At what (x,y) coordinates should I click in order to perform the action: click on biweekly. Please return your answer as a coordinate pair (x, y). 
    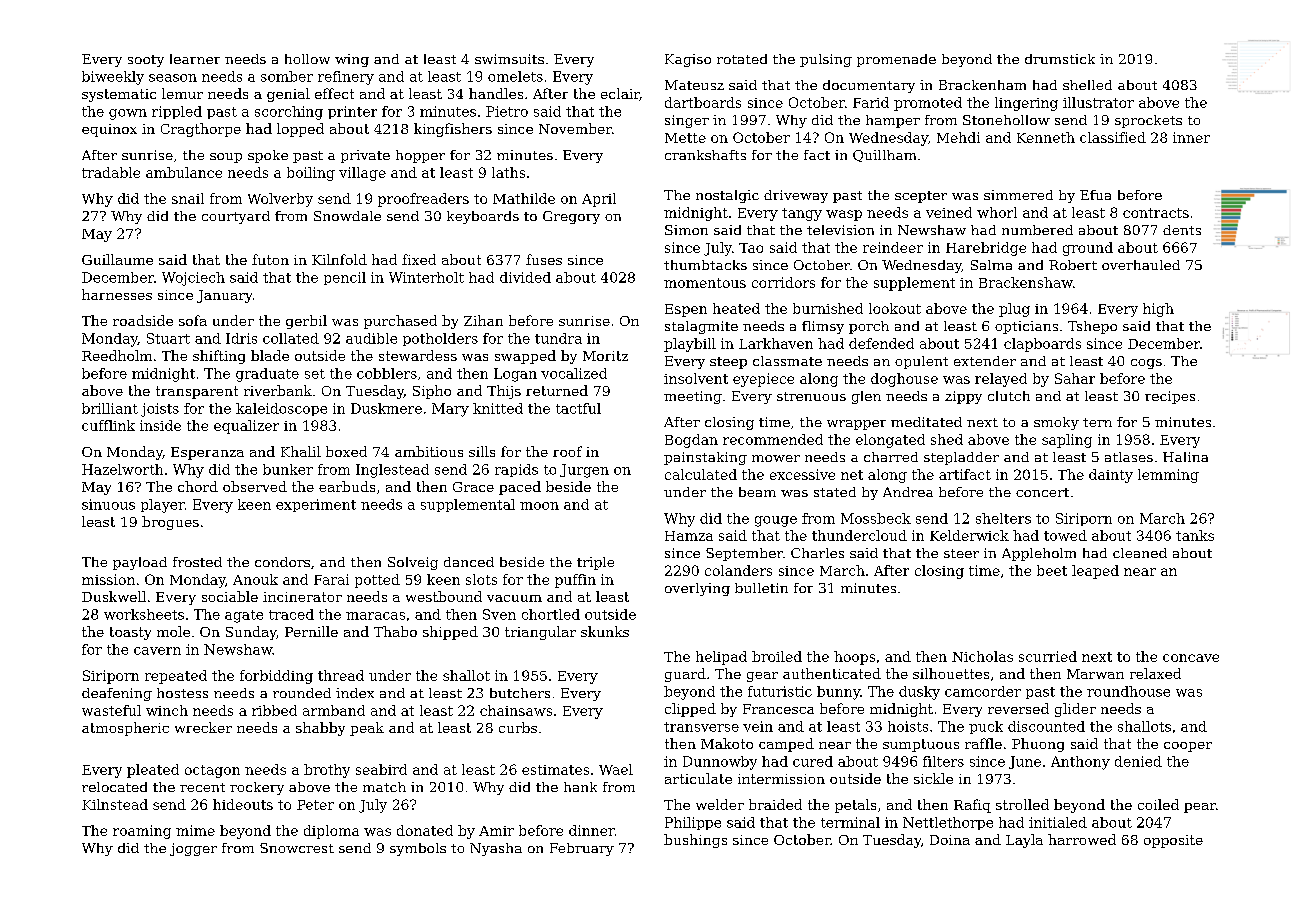
    Looking at the image, I should click on (113, 78).
